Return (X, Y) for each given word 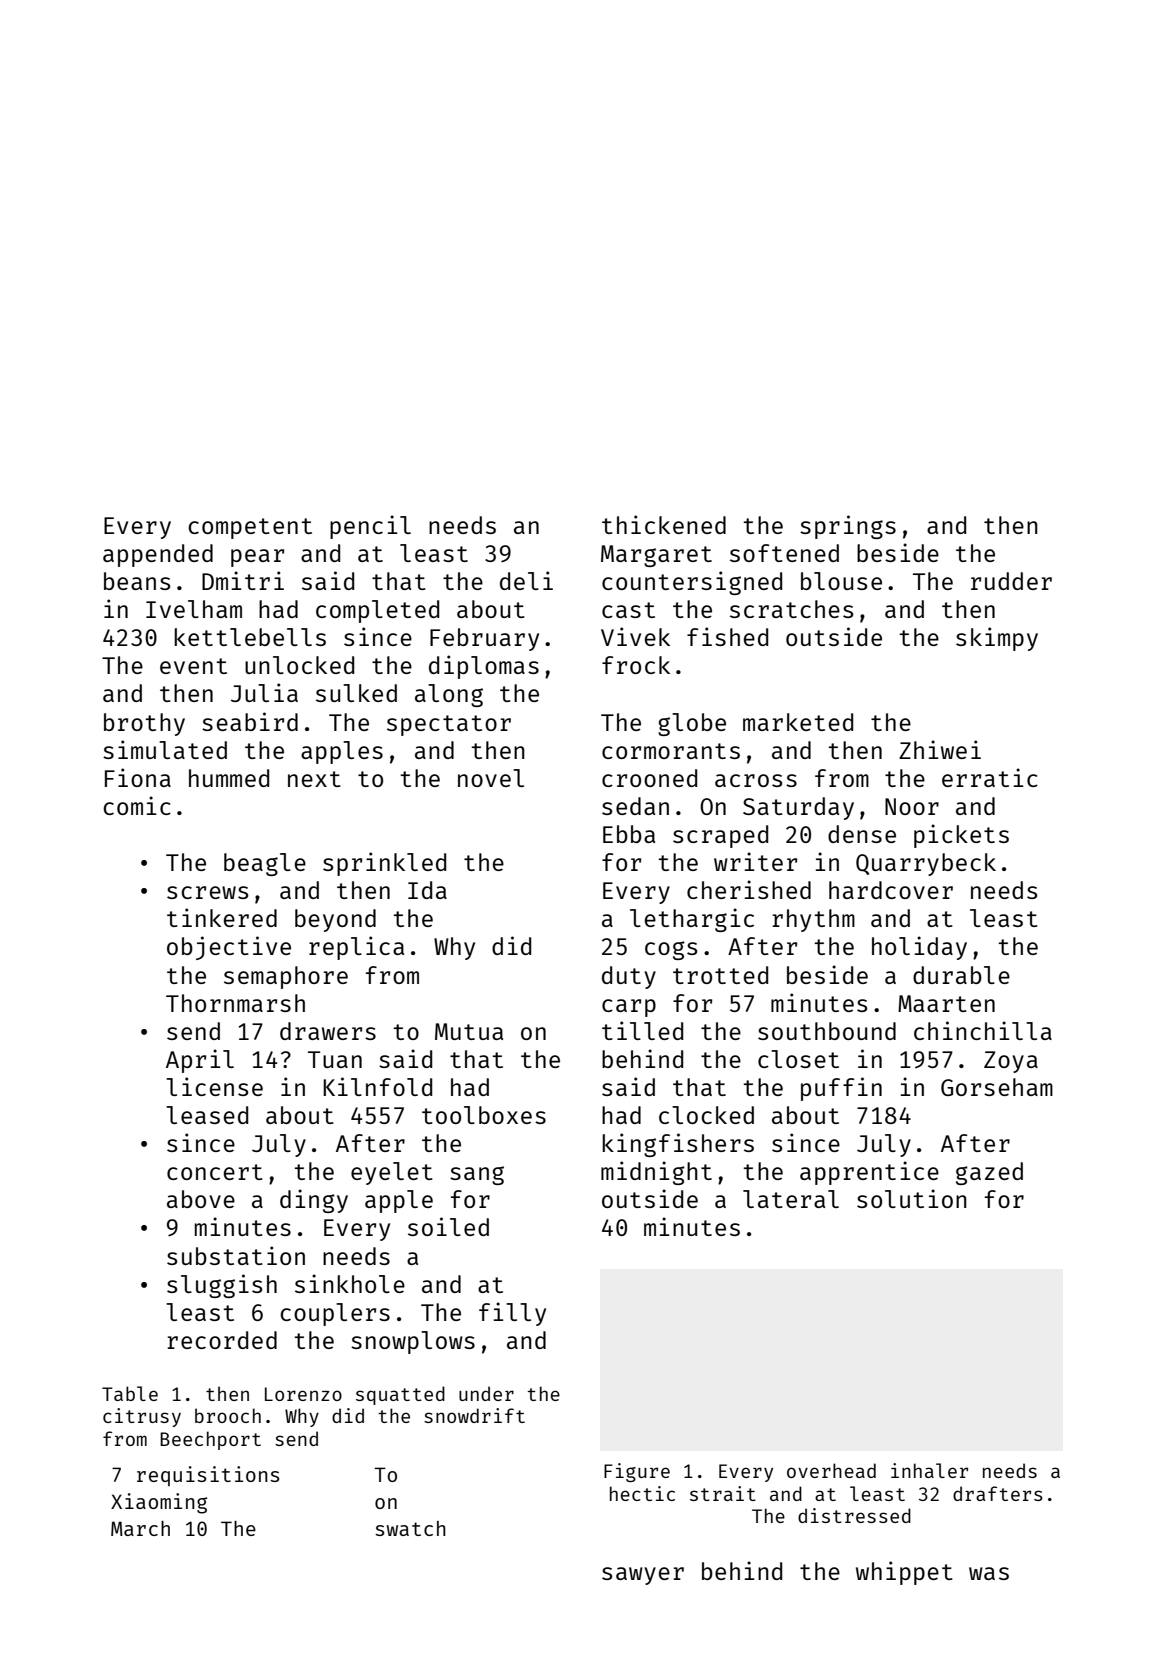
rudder (1011, 581)
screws (207, 892)
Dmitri (243, 580)
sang (477, 1175)
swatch (410, 1528)
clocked (706, 1115)
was (989, 1573)
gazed (989, 1173)
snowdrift (474, 1415)
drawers (328, 1031)
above (201, 1199)
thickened (664, 524)
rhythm (813, 920)
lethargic (692, 920)
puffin (841, 1089)
